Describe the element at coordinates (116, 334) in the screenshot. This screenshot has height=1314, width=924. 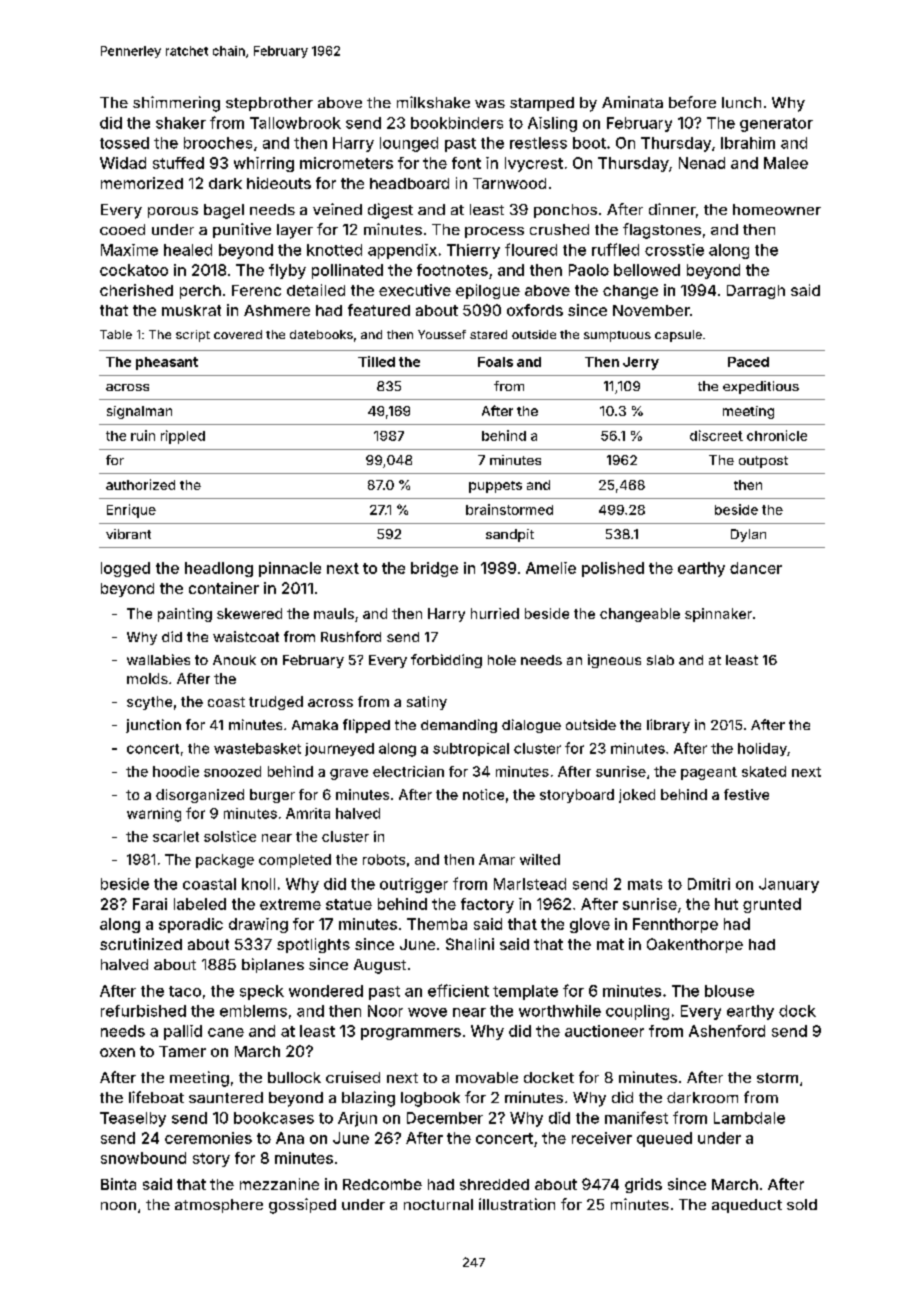
I see `Table` at that location.
